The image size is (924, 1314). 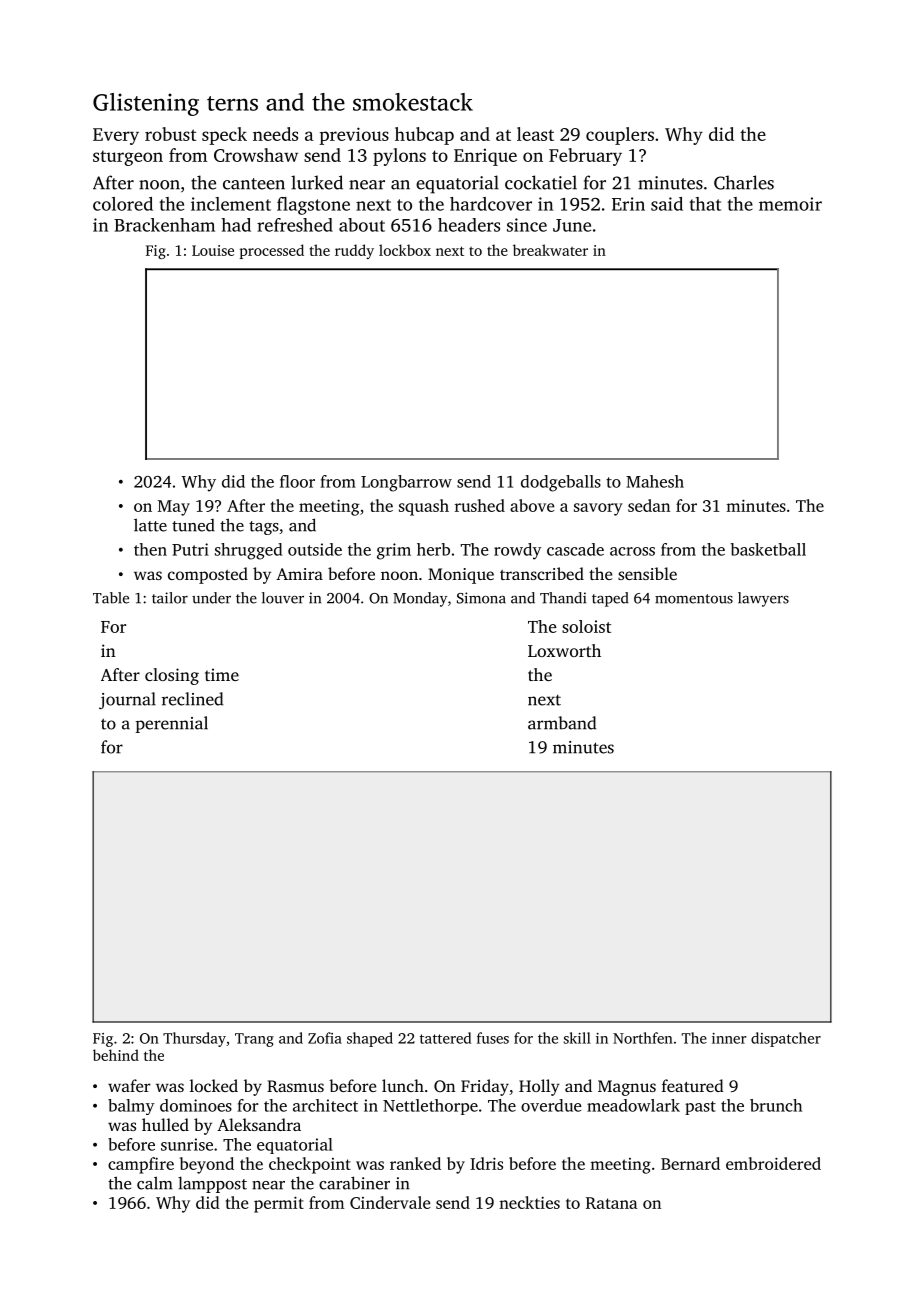 What do you see at coordinates (744, 182) in the screenshot?
I see `Charles` at bounding box center [744, 182].
